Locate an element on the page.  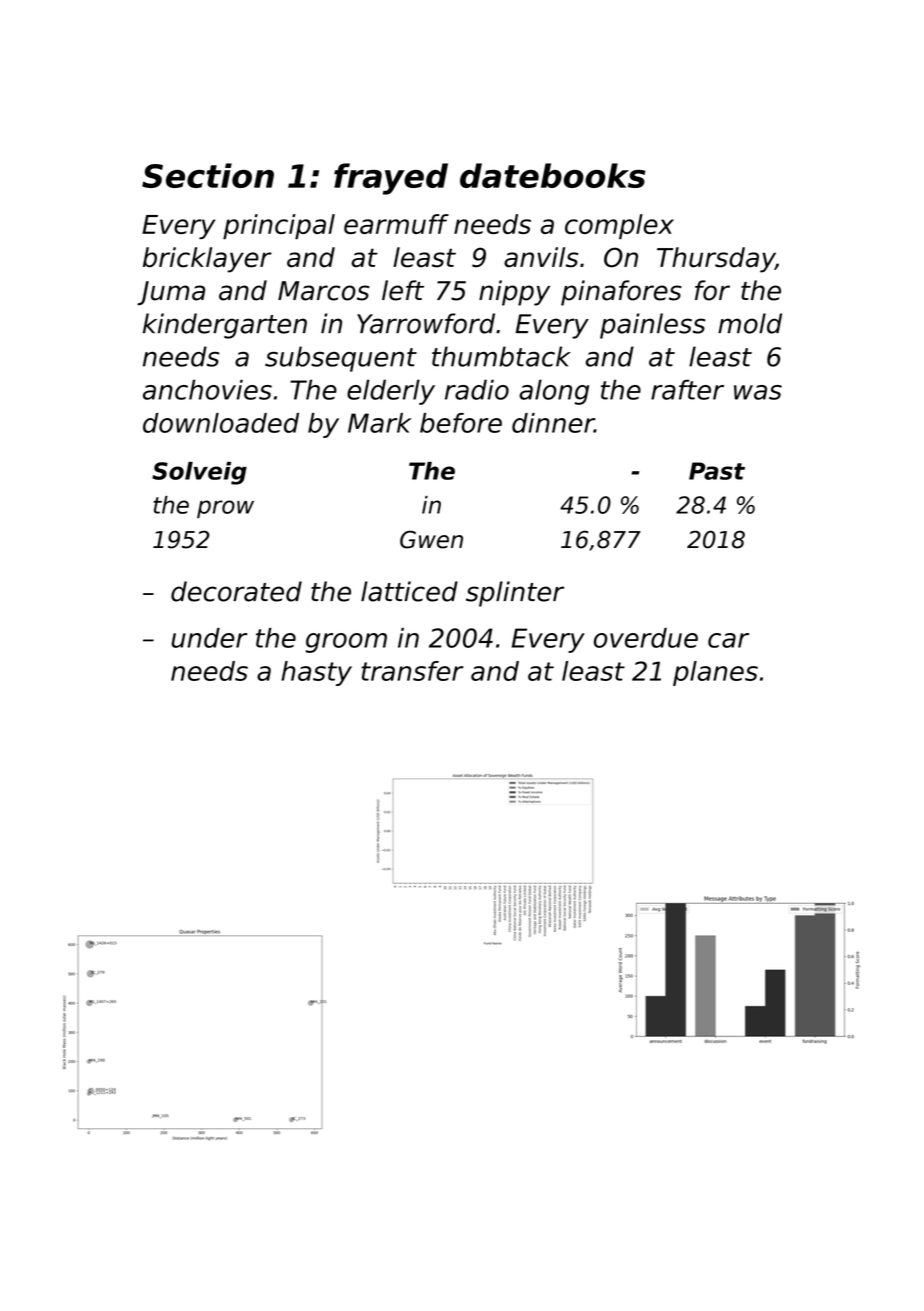
Gwen is located at coordinates (431, 539).
